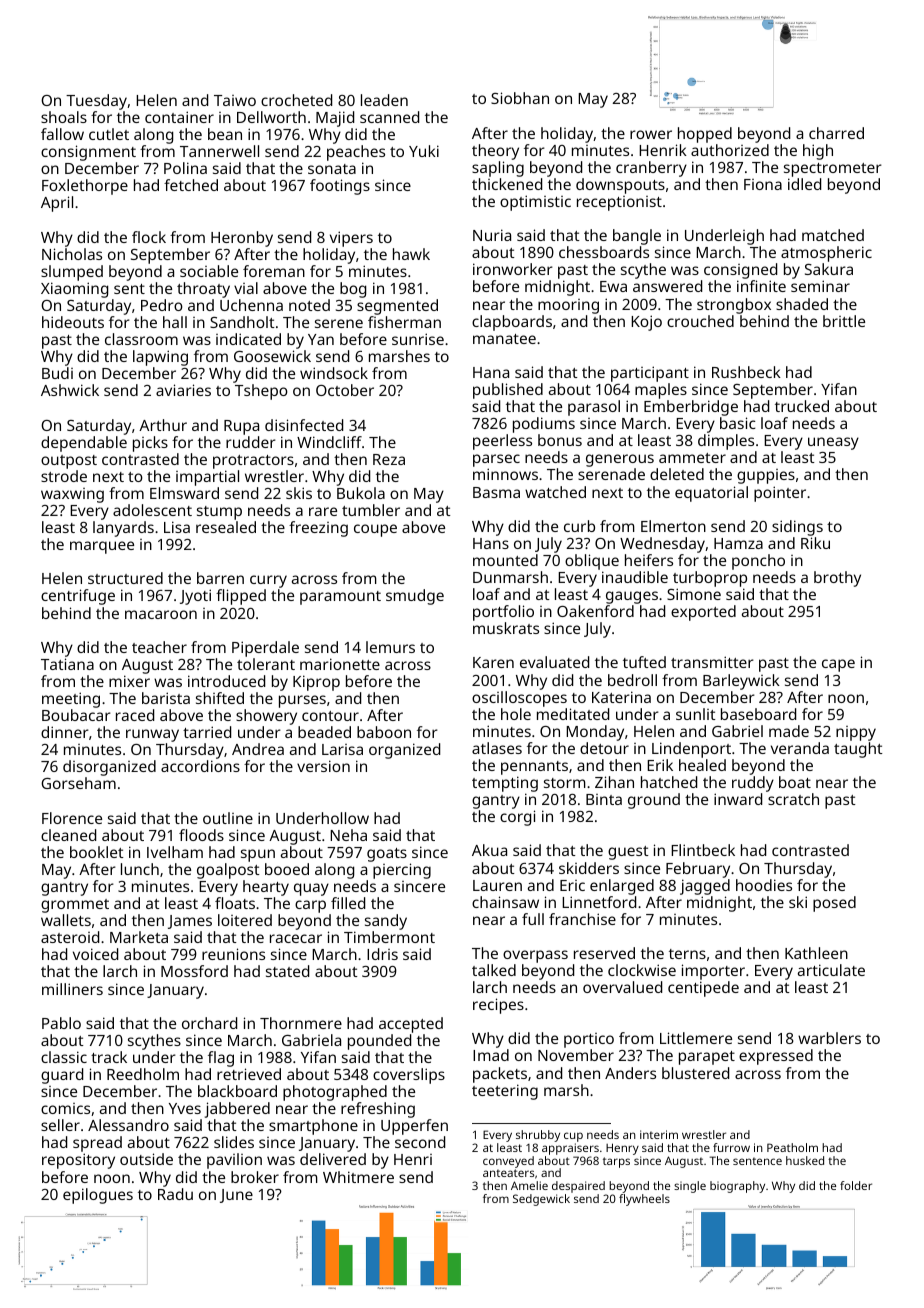 This screenshot has width=924, height=1308. I want to click on flock, so click(149, 237).
